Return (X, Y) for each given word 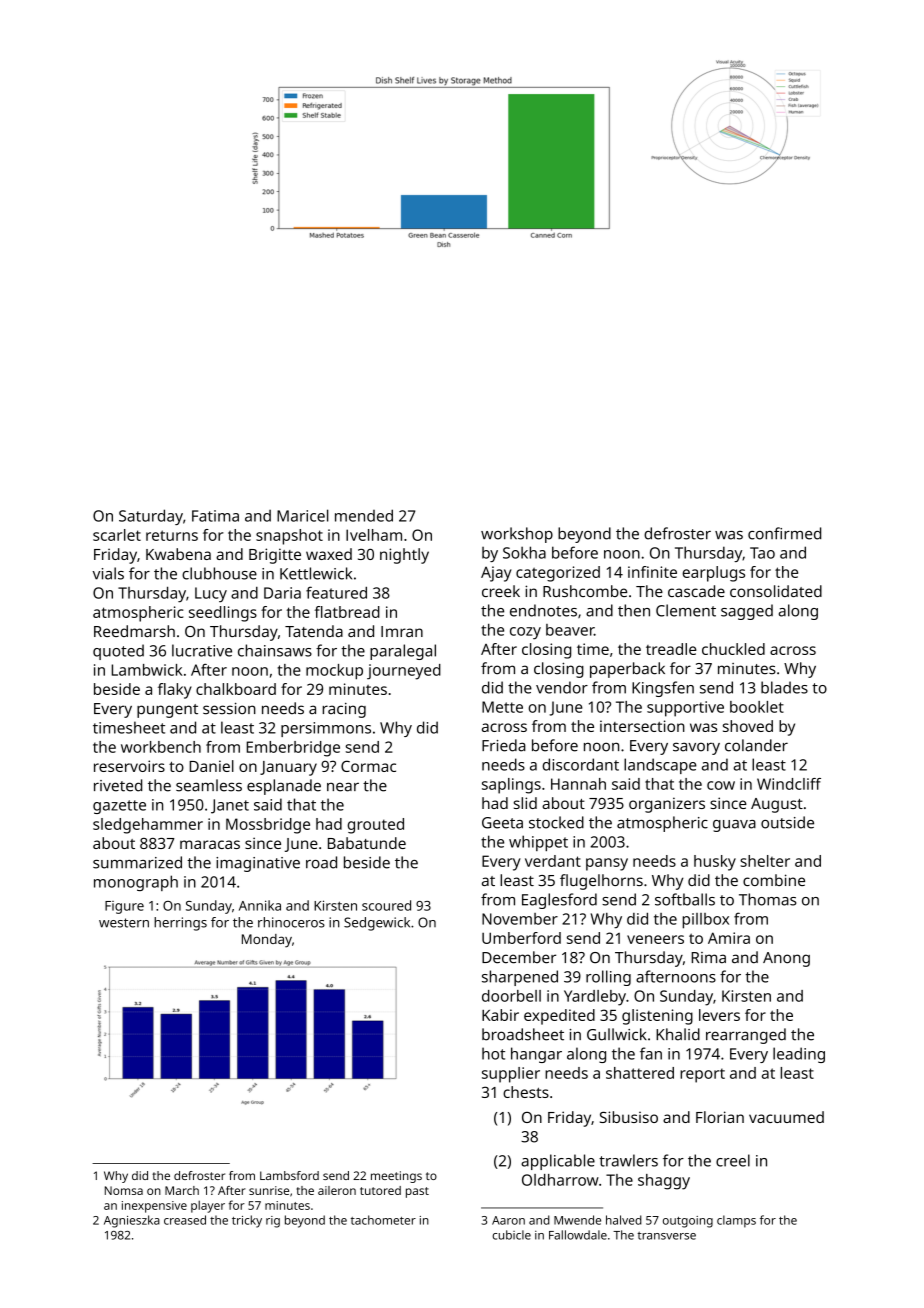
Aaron (508, 1220)
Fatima (215, 516)
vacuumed (786, 1117)
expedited (559, 1017)
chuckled (733, 649)
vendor (562, 687)
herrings (180, 924)
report (702, 1075)
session (229, 708)
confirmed (784, 533)
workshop (517, 535)
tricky (247, 1221)
